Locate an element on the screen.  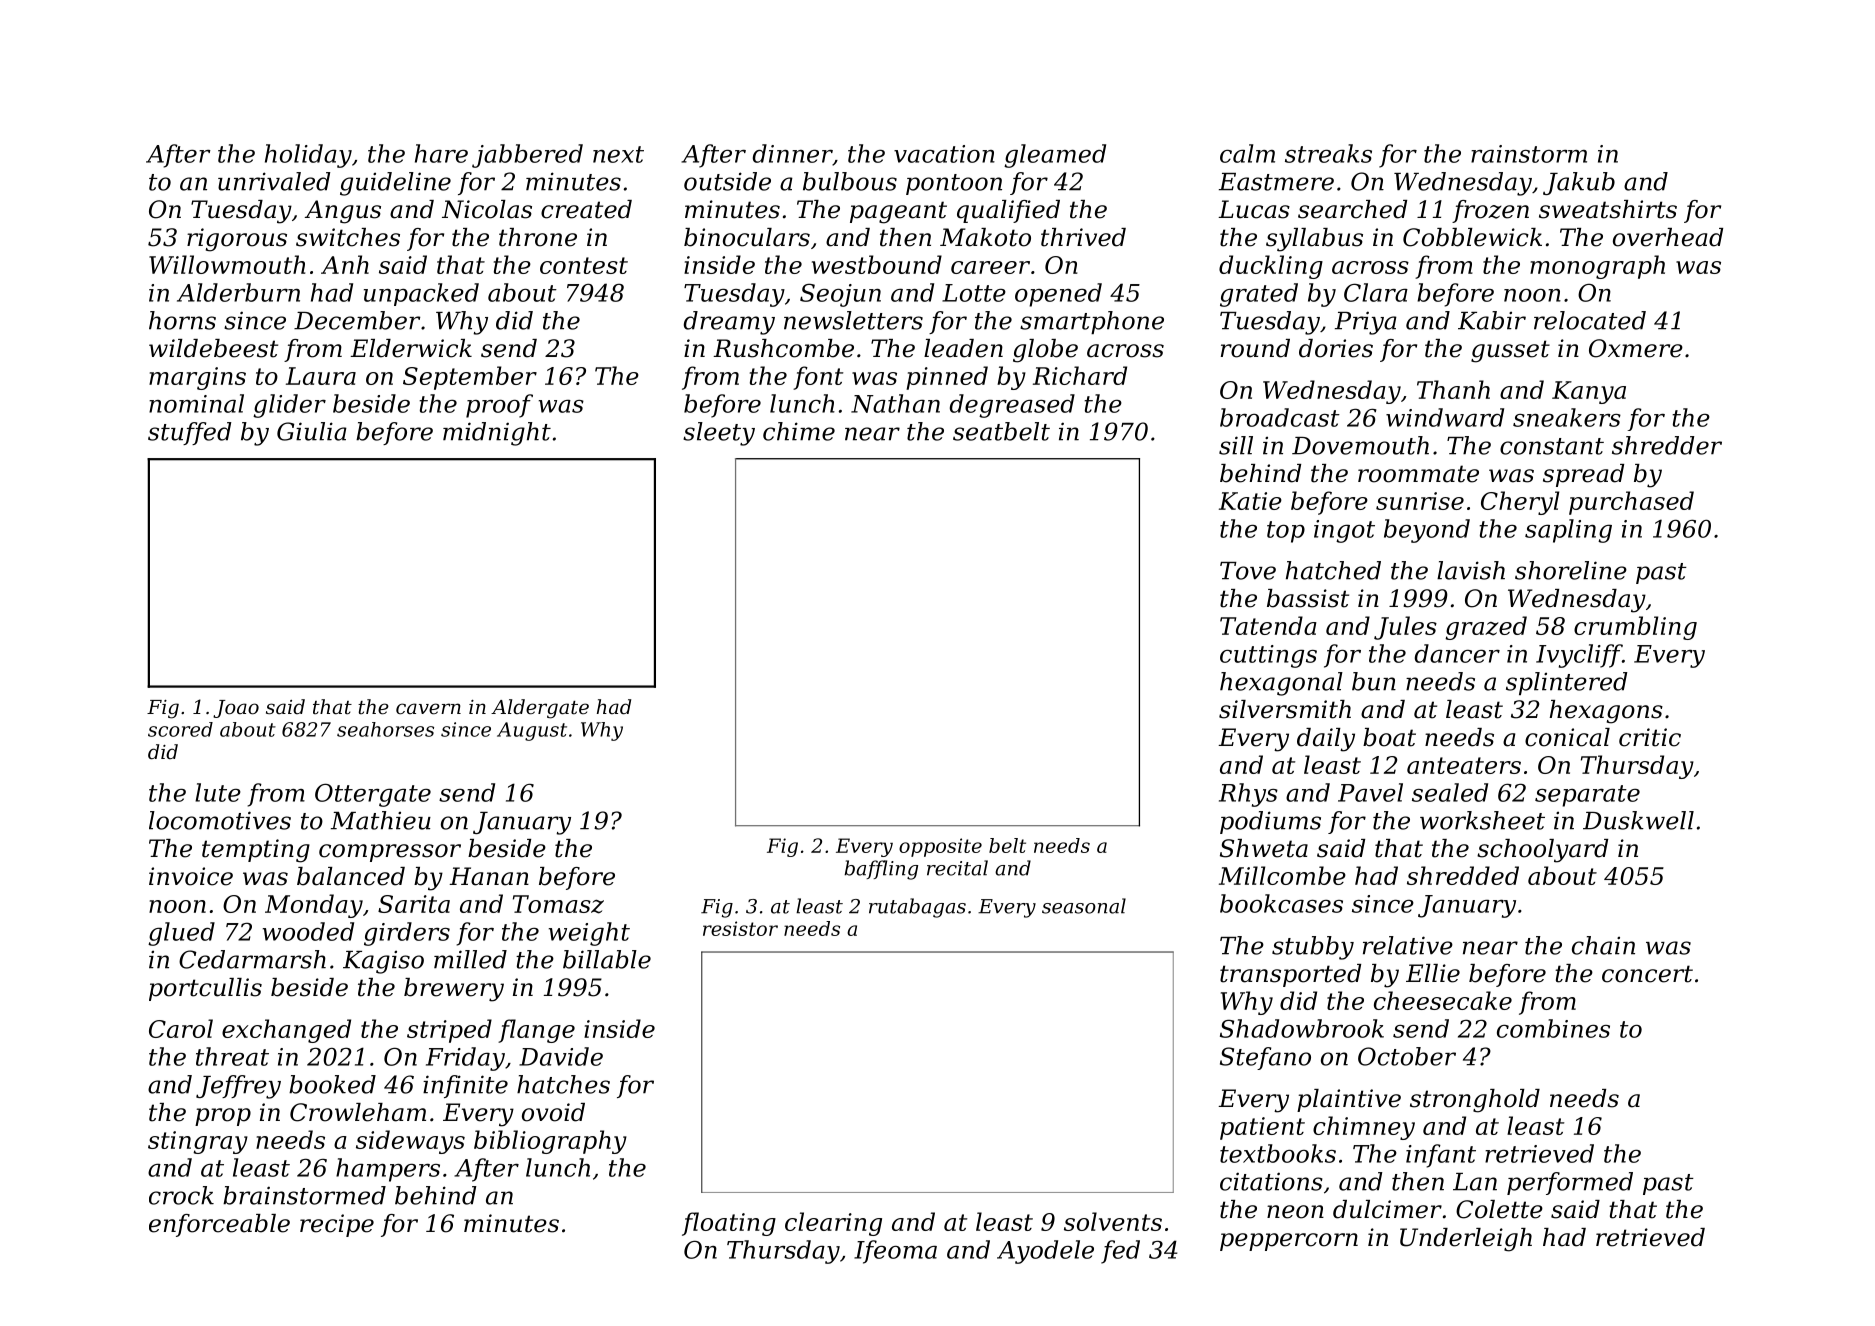
Laura is located at coordinates (321, 376).
